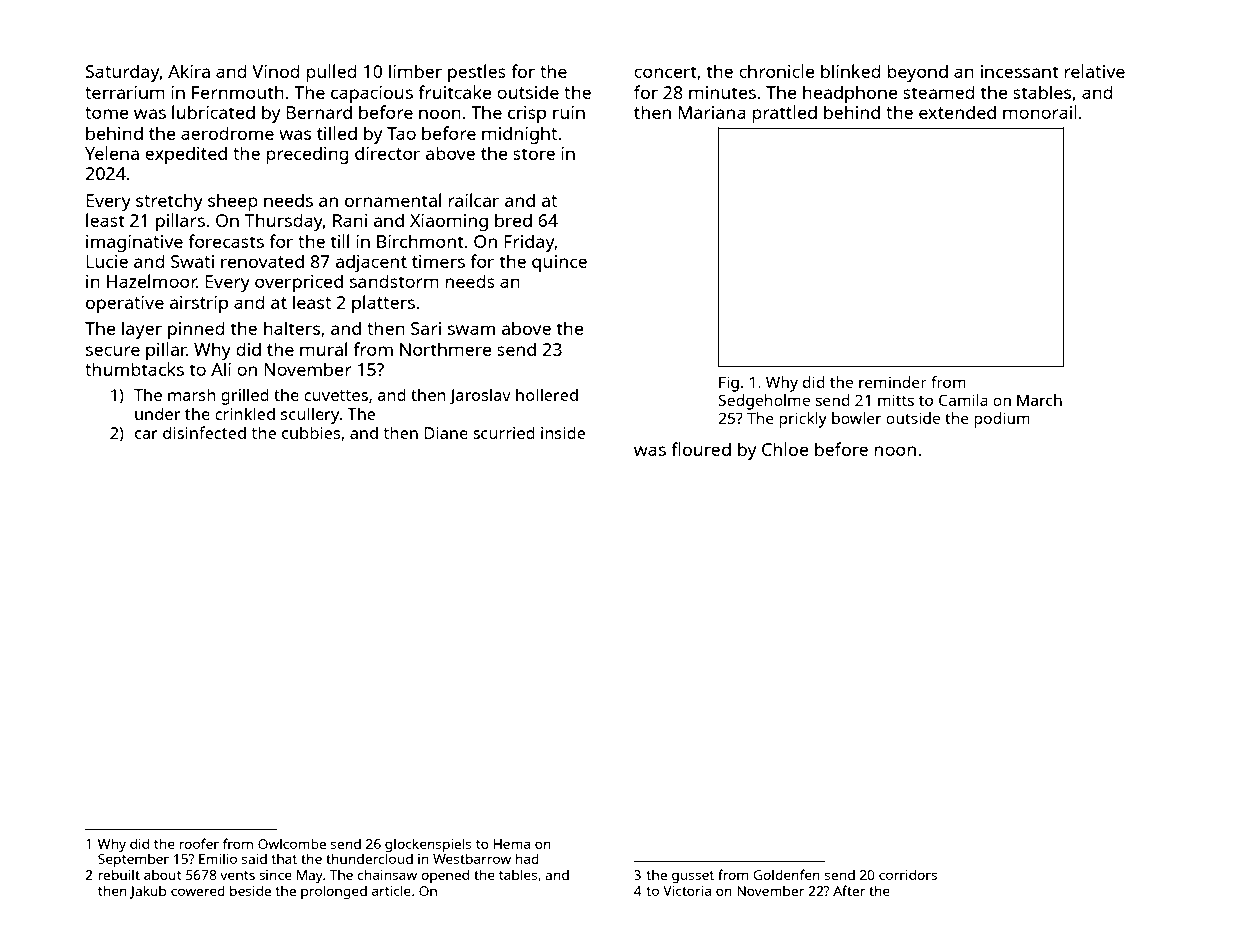 The height and width of the page is (952, 1233). Describe the element at coordinates (729, 384) in the page. I see `Fig` at that location.
